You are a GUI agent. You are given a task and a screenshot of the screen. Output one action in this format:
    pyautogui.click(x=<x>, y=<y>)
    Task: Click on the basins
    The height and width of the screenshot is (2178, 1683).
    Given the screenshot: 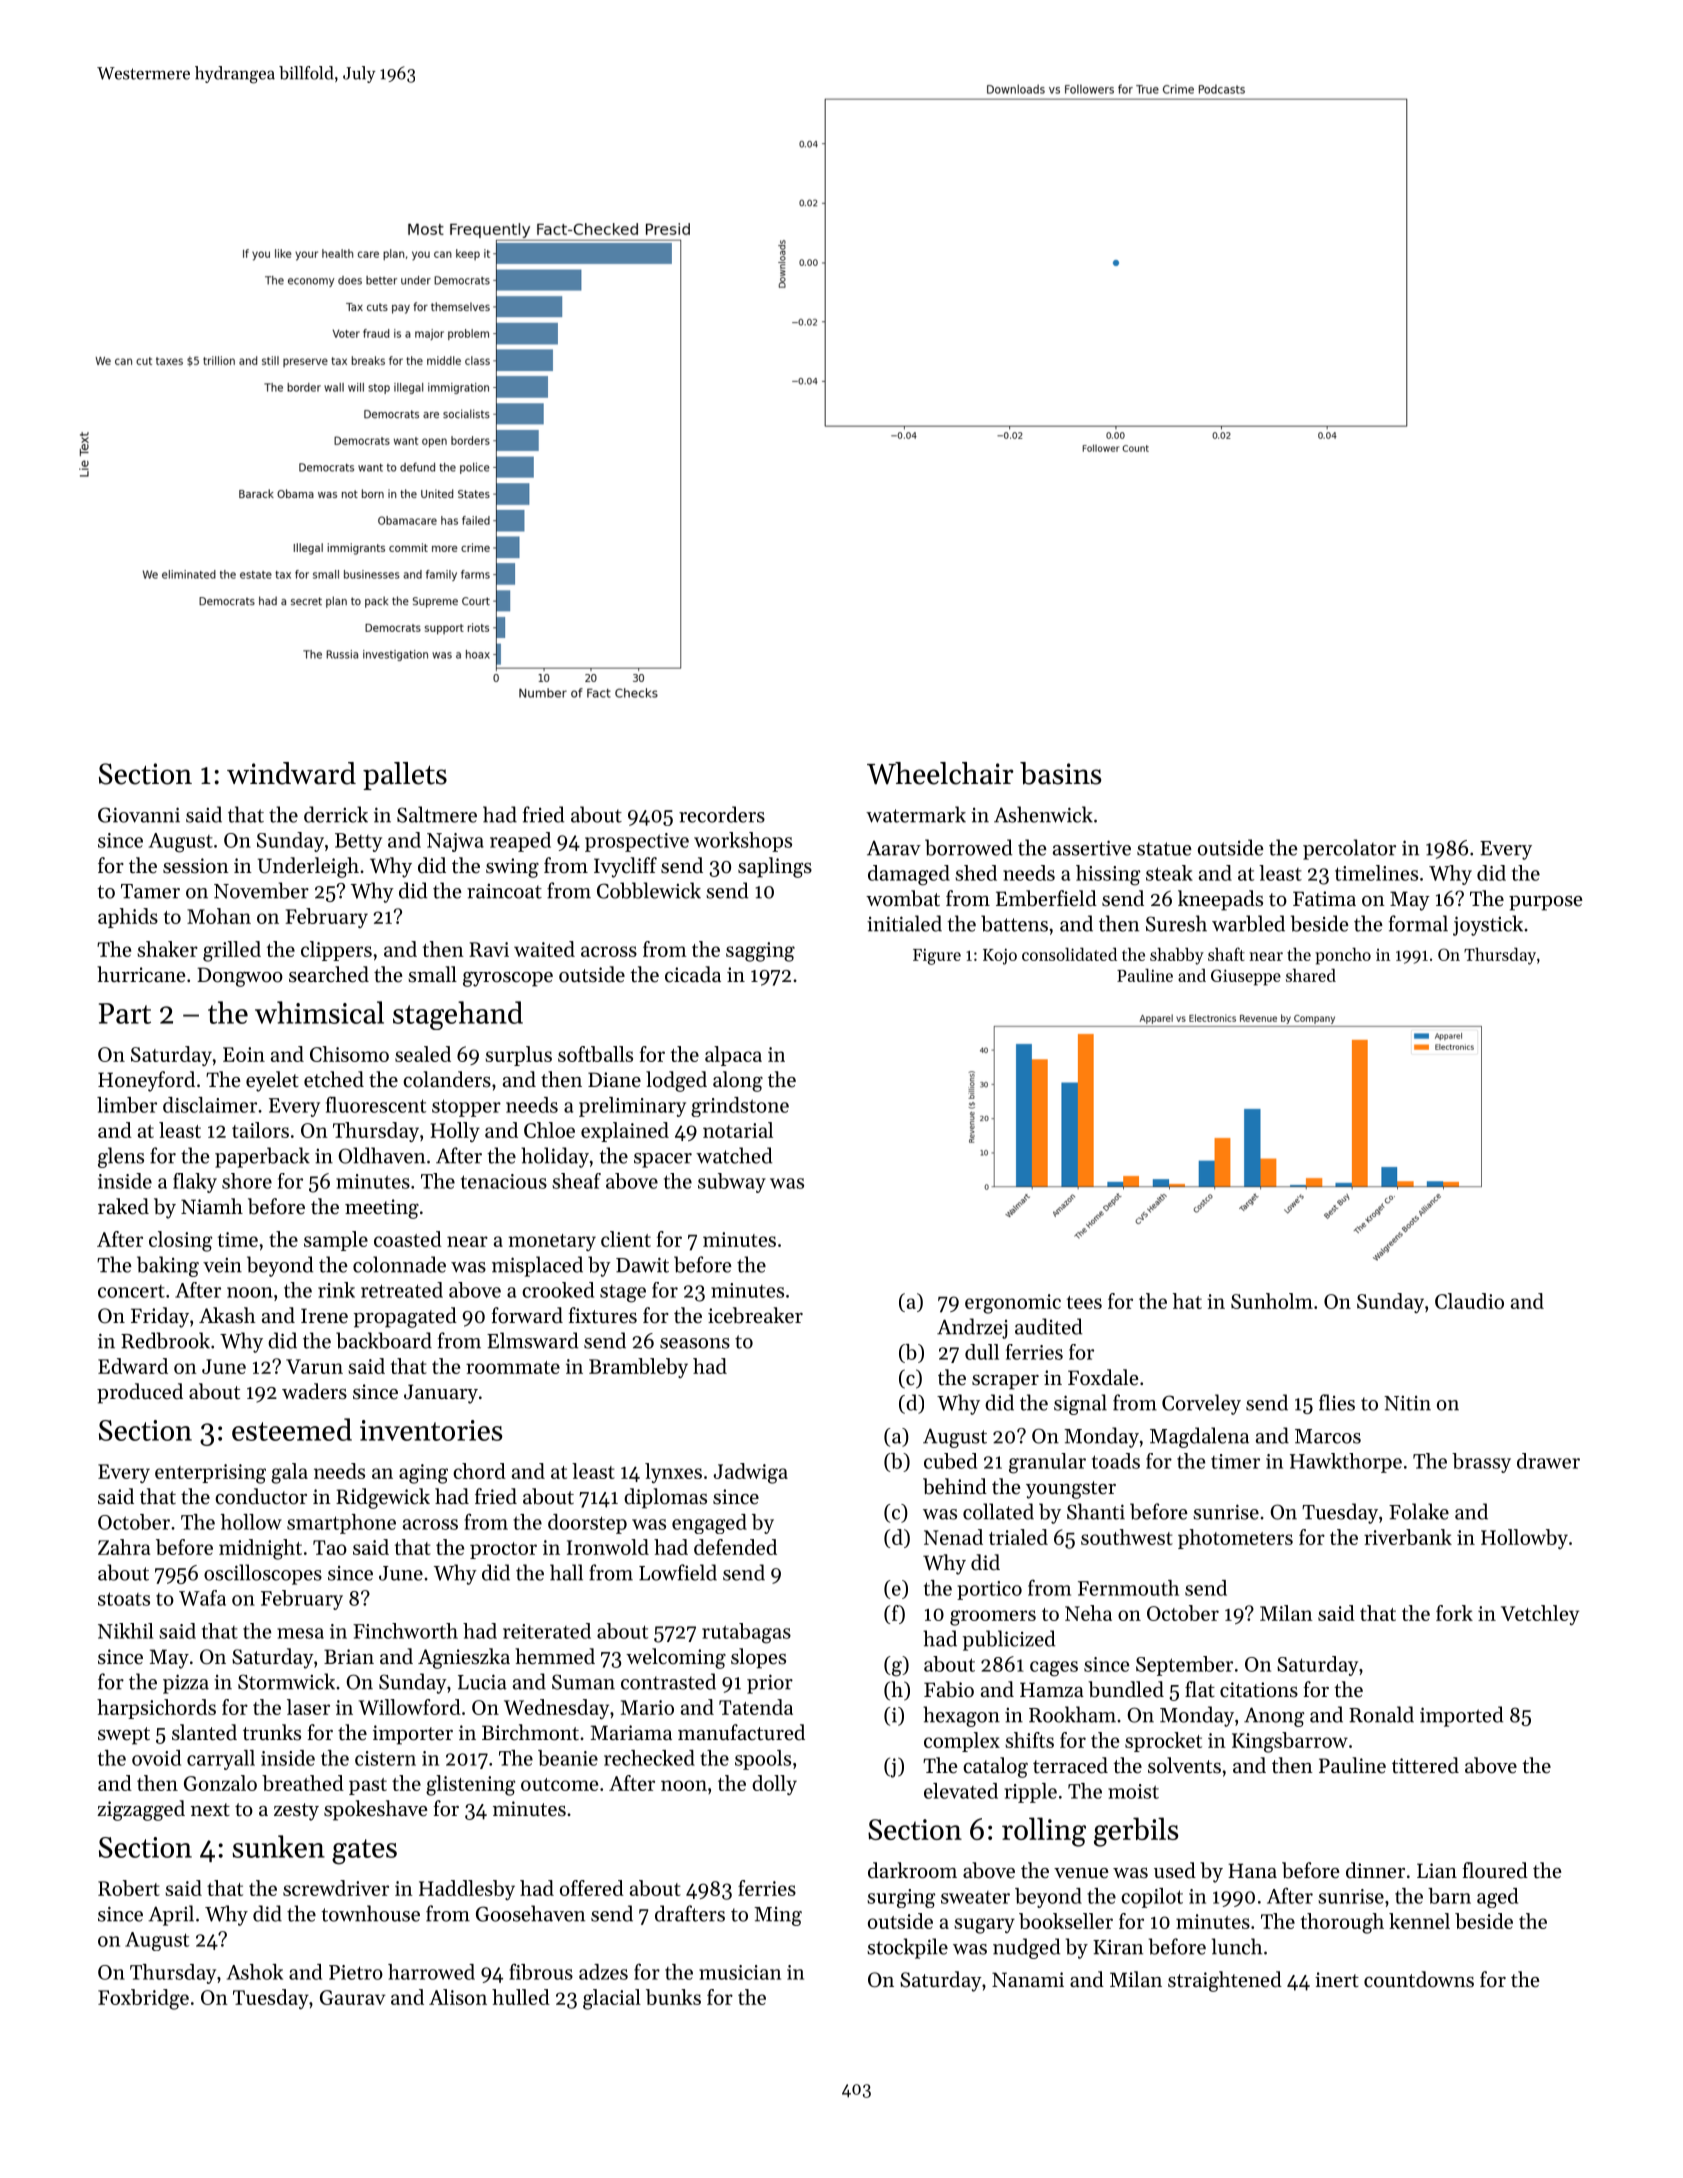 What is the action you would take?
    pyautogui.click(x=1060, y=773)
